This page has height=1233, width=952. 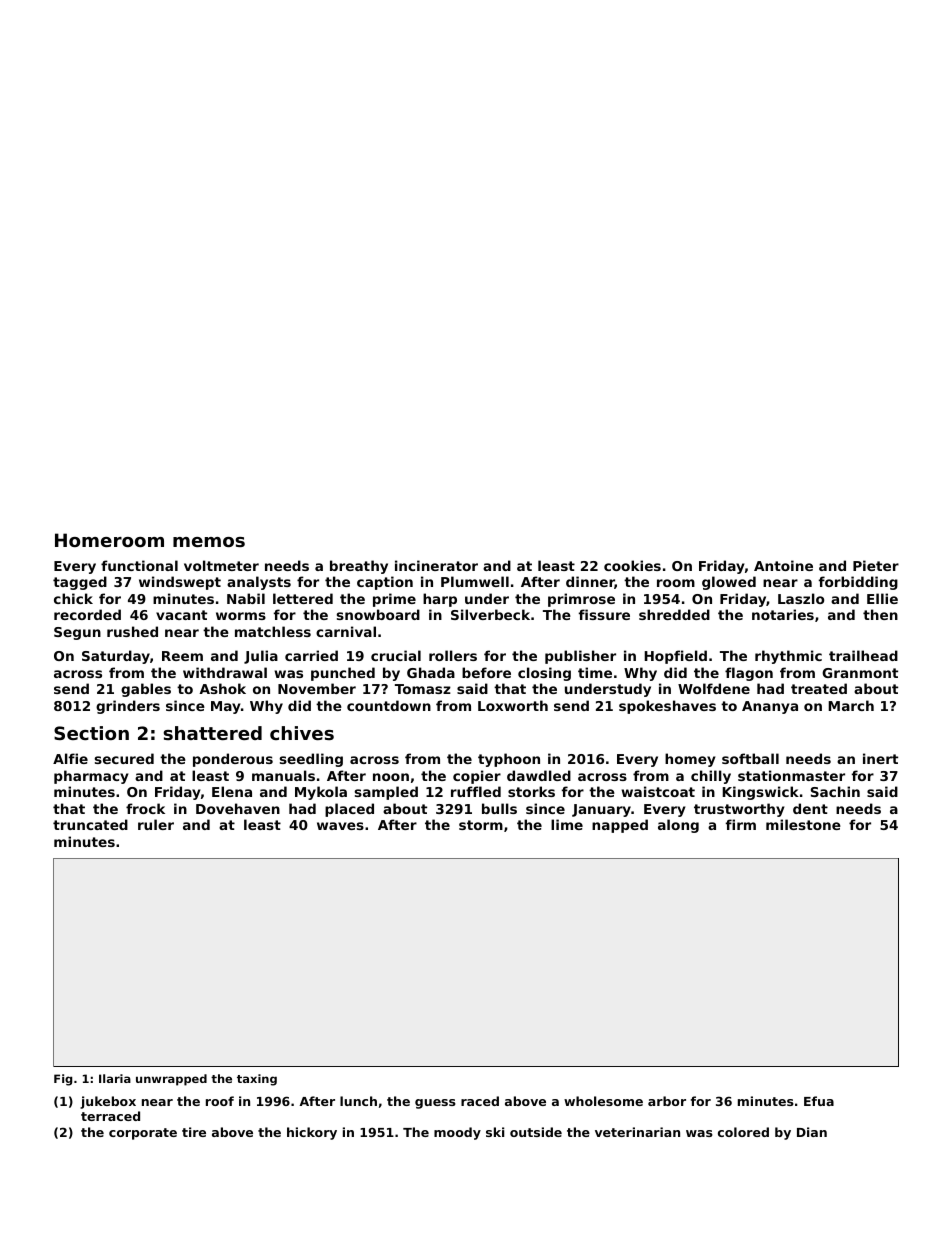 What do you see at coordinates (783, 565) in the page?
I see `Antoine` at bounding box center [783, 565].
